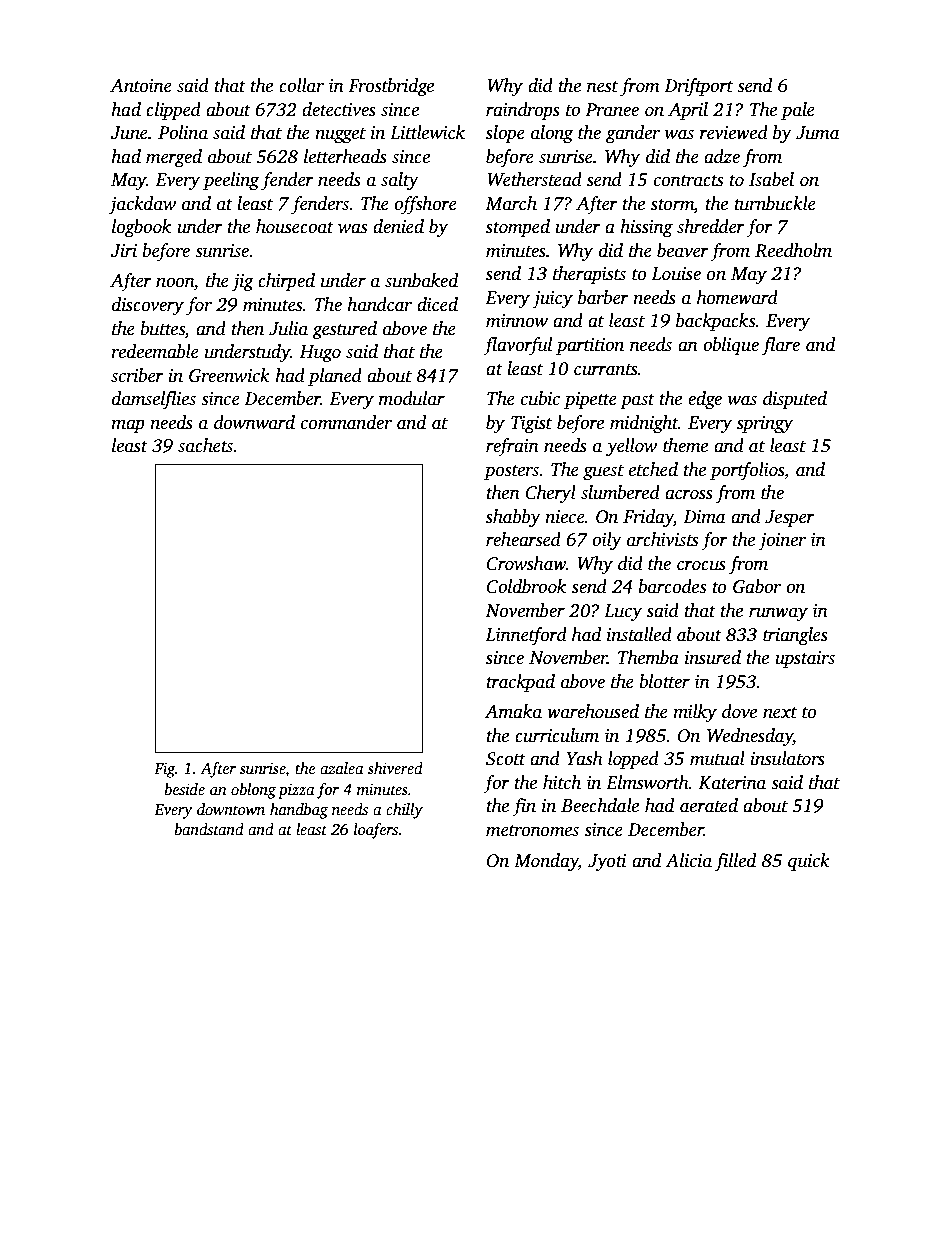 This screenshot has height=1233, width=952. What do you see at coordinates (699, 87) in the screenshot?
I see `Driftport` at bounding box center [699, 87].
